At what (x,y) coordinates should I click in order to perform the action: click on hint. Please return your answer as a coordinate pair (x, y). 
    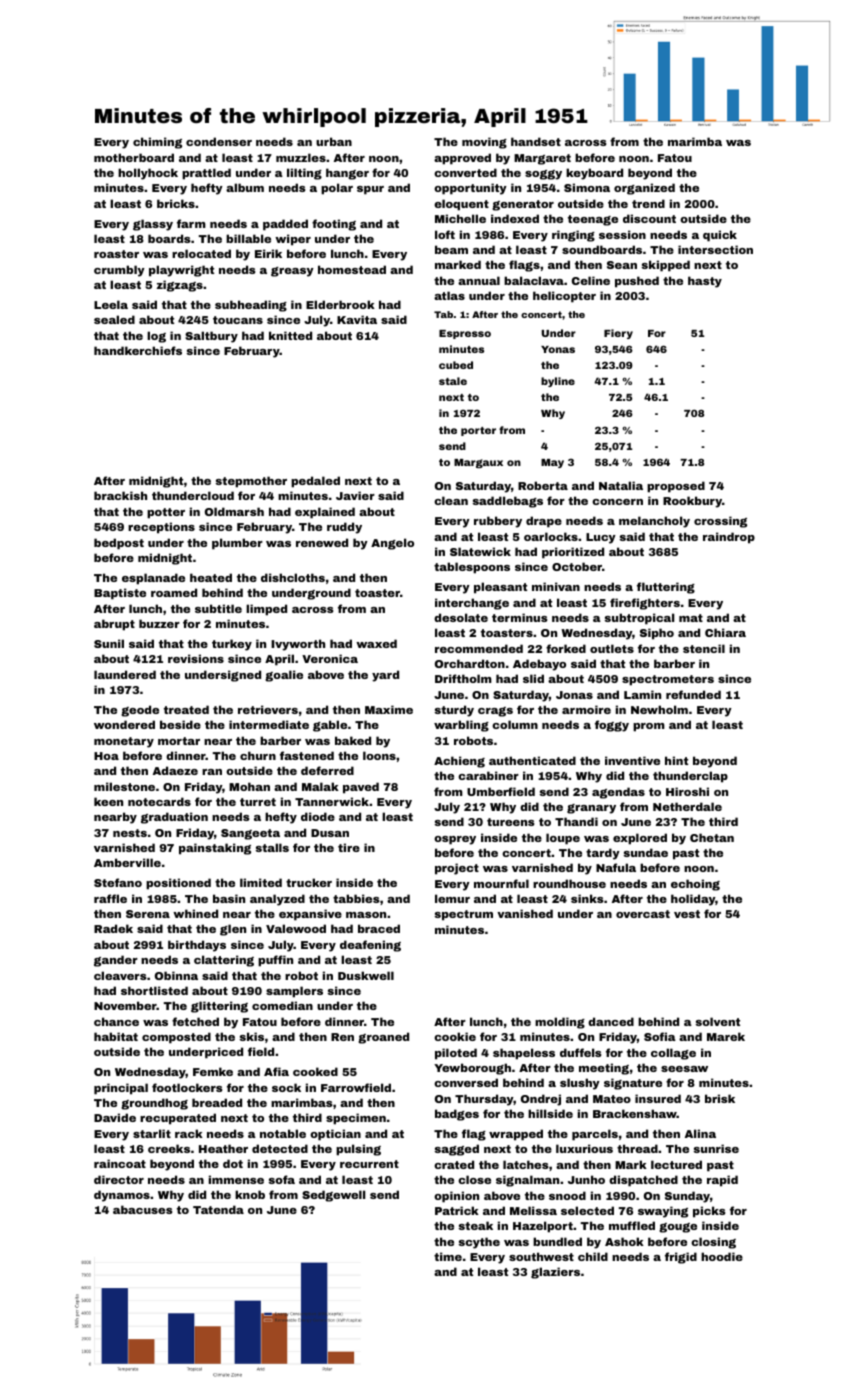
    Looking at the image, I should click on (676, 760).
